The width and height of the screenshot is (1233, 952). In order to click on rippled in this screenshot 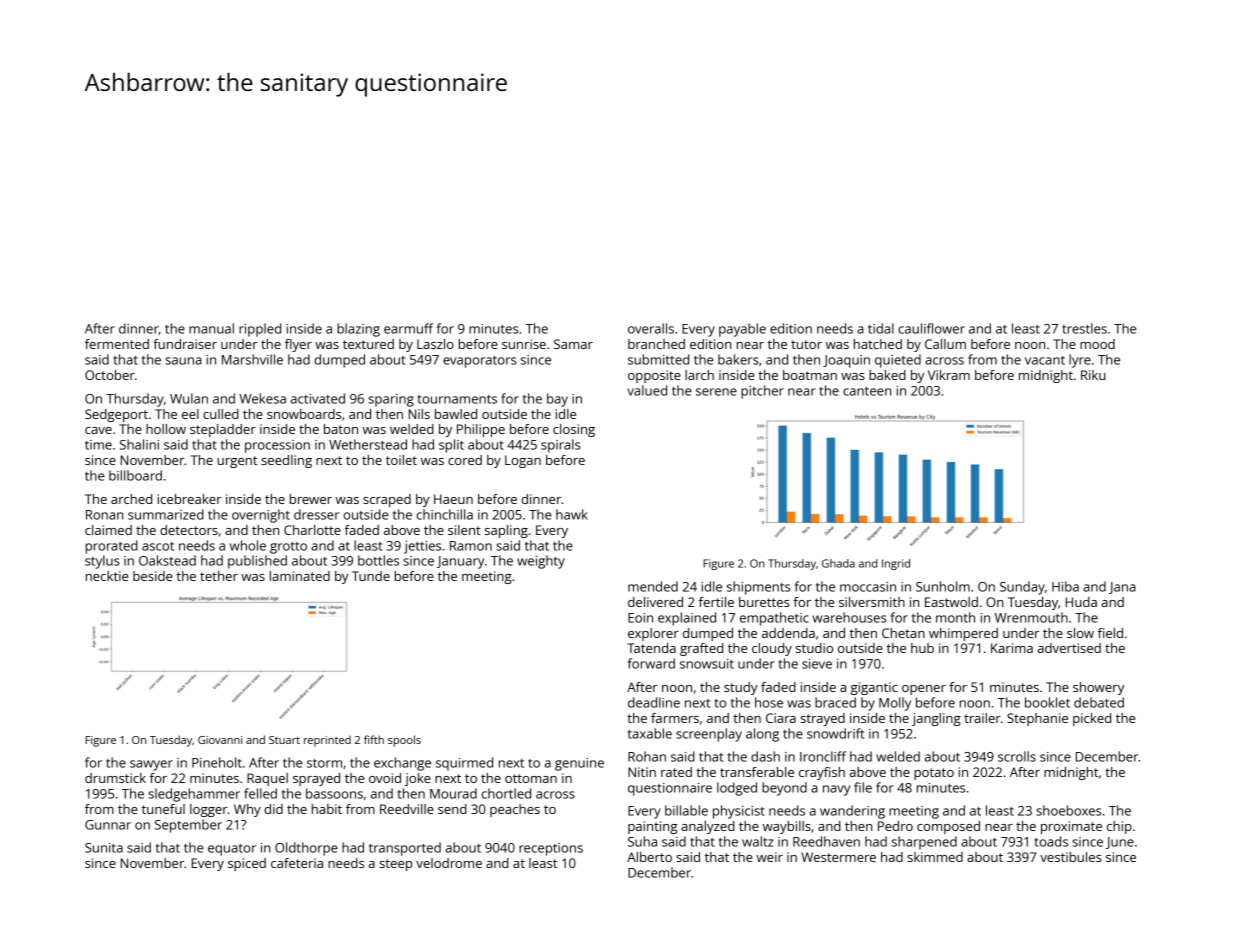, I will do `click(260, 330)`.
